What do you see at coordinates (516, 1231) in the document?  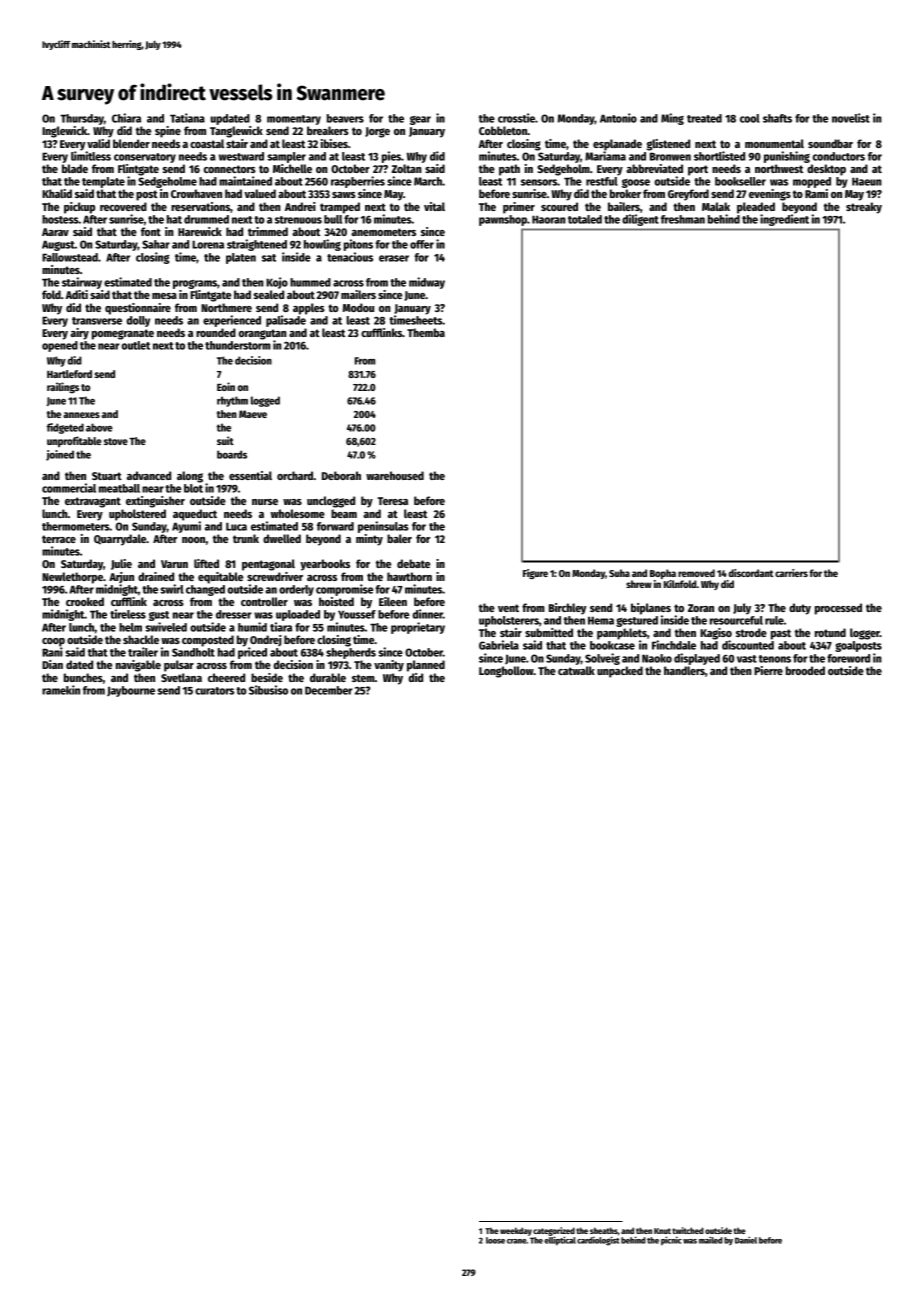 I see `weekday` at bounding box center [516, 1231].
